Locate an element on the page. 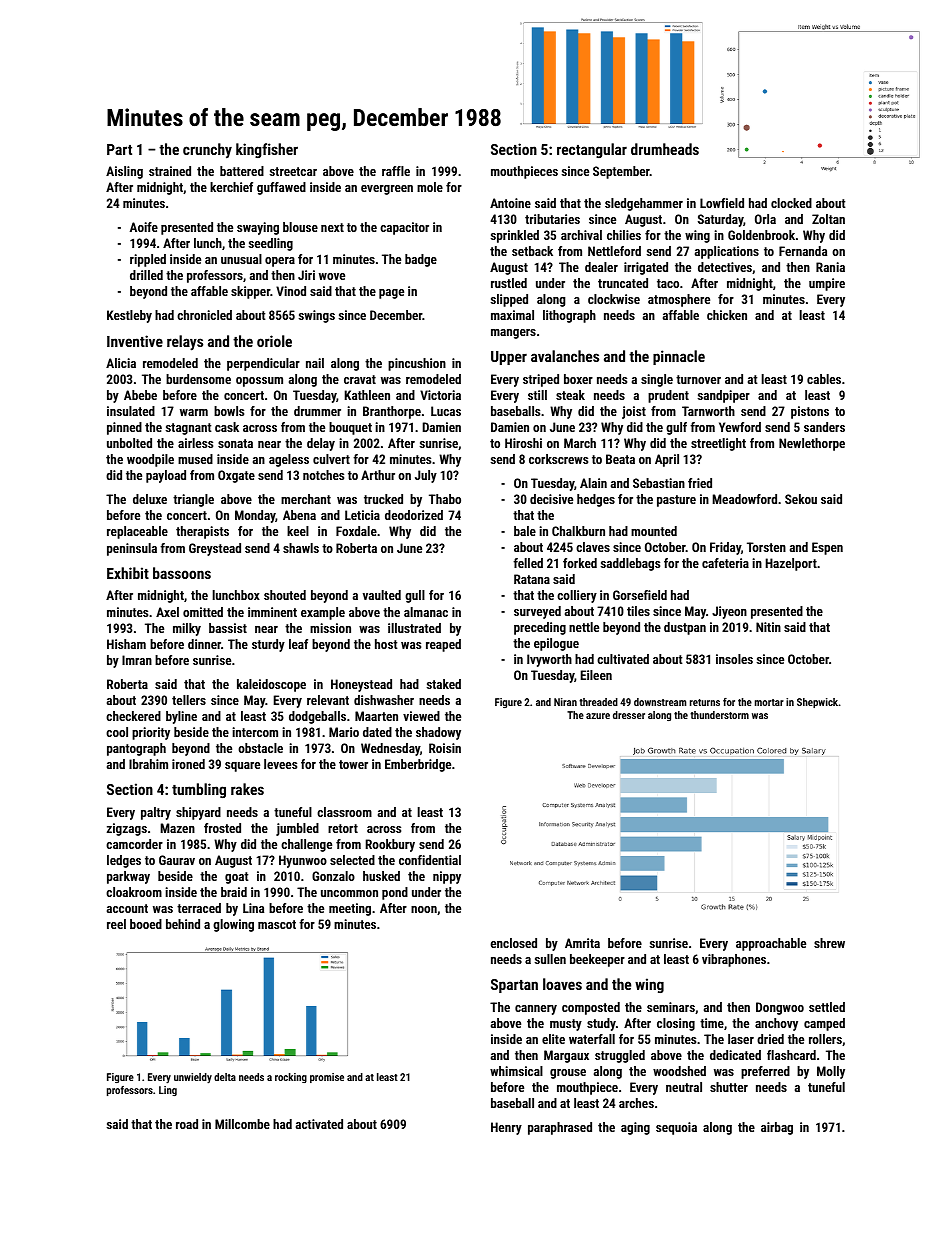  rustled is located at coordinates (509, 283).
